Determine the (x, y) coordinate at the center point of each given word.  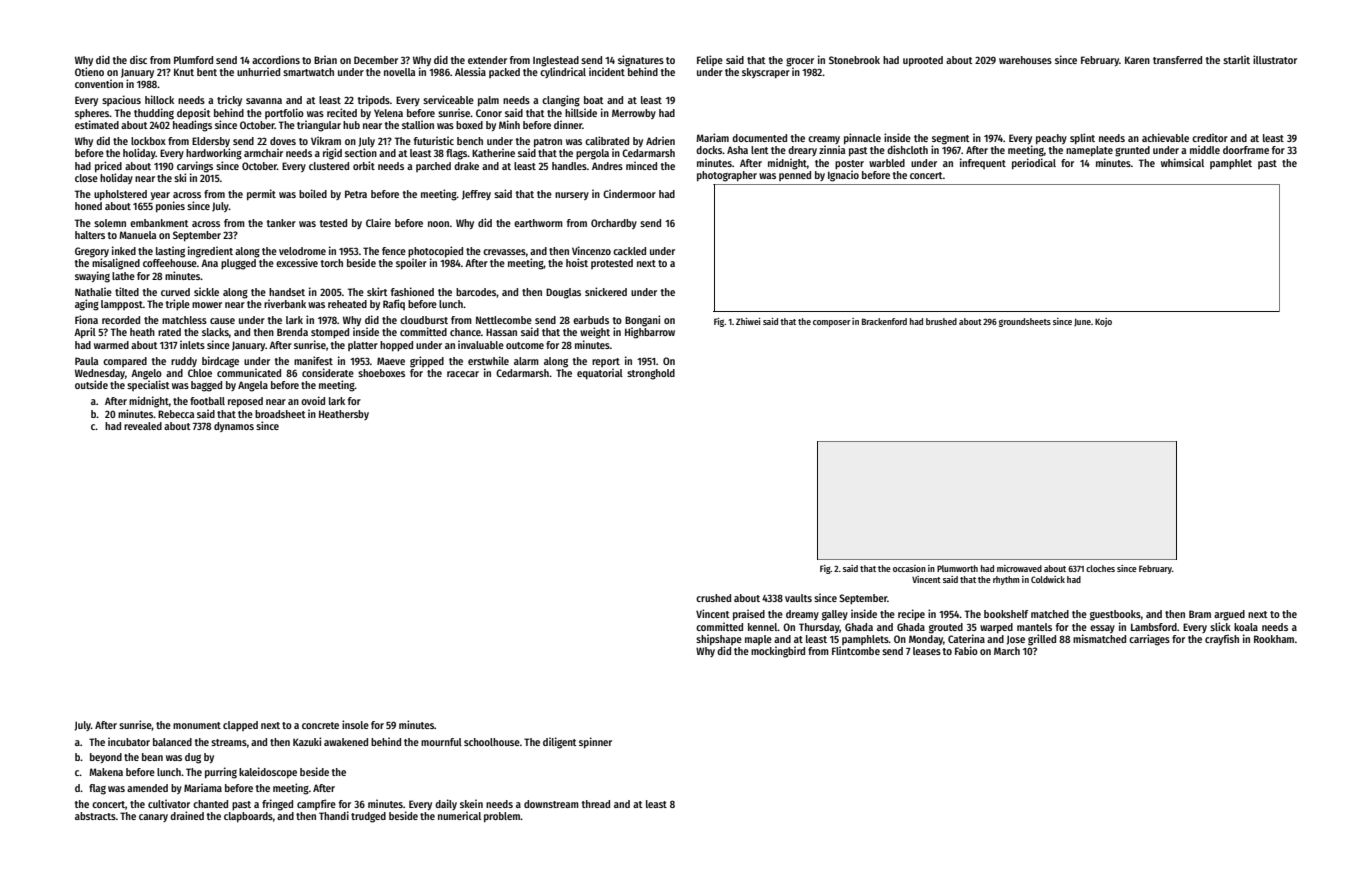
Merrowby (634, 114)
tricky (229, 100)
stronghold (651, 374)
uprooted (923, 61)
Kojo (1103, 322)
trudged (368, 817)
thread (596, 804)
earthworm (538, 223)
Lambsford (1154, 627)
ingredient (210, 252)
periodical (1034, 164)
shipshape (719, 640)
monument (197, 725)
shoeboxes (381, 373)
